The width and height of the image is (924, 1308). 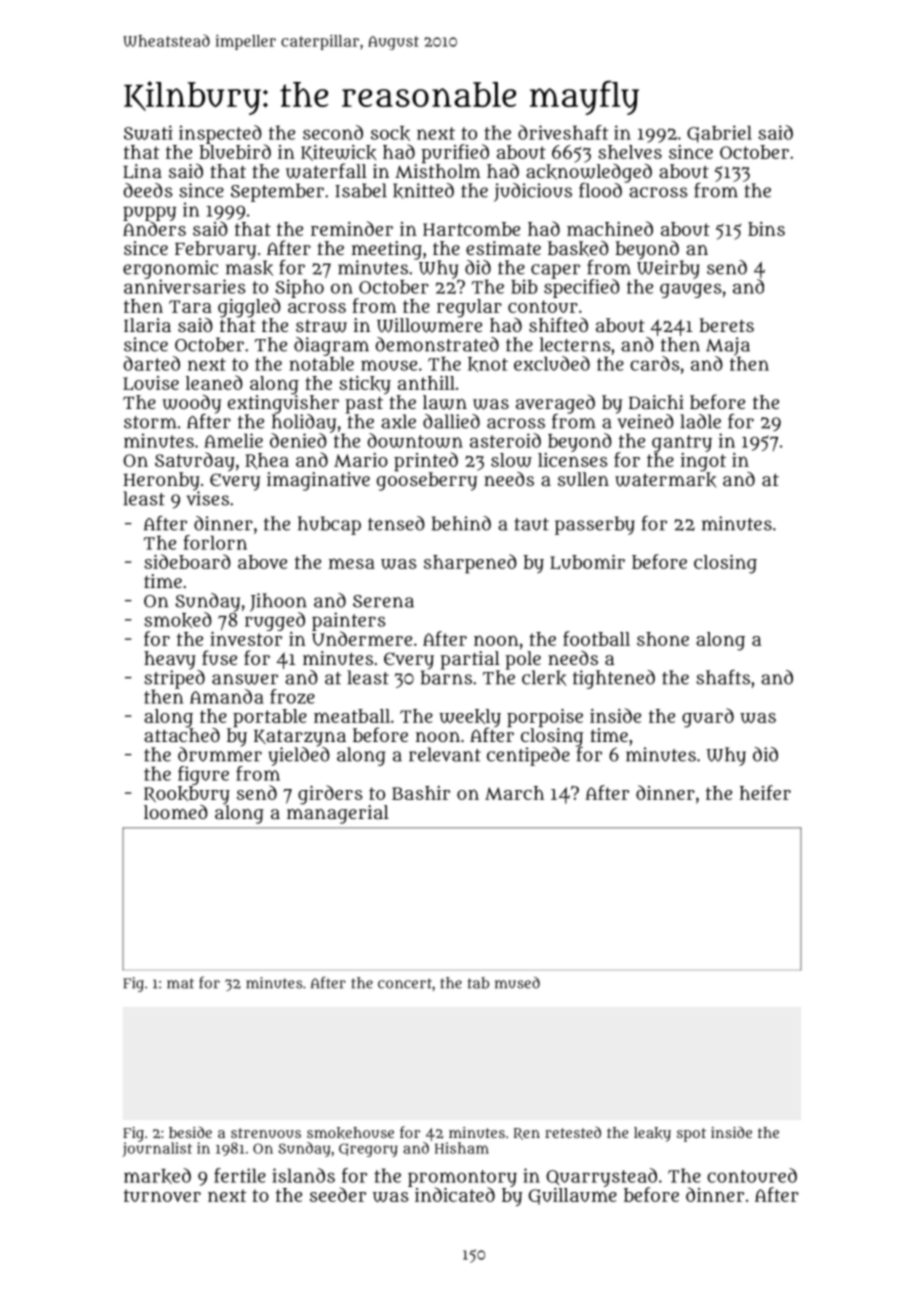 I want to click on fertile, so click(x=240, y=1175).
